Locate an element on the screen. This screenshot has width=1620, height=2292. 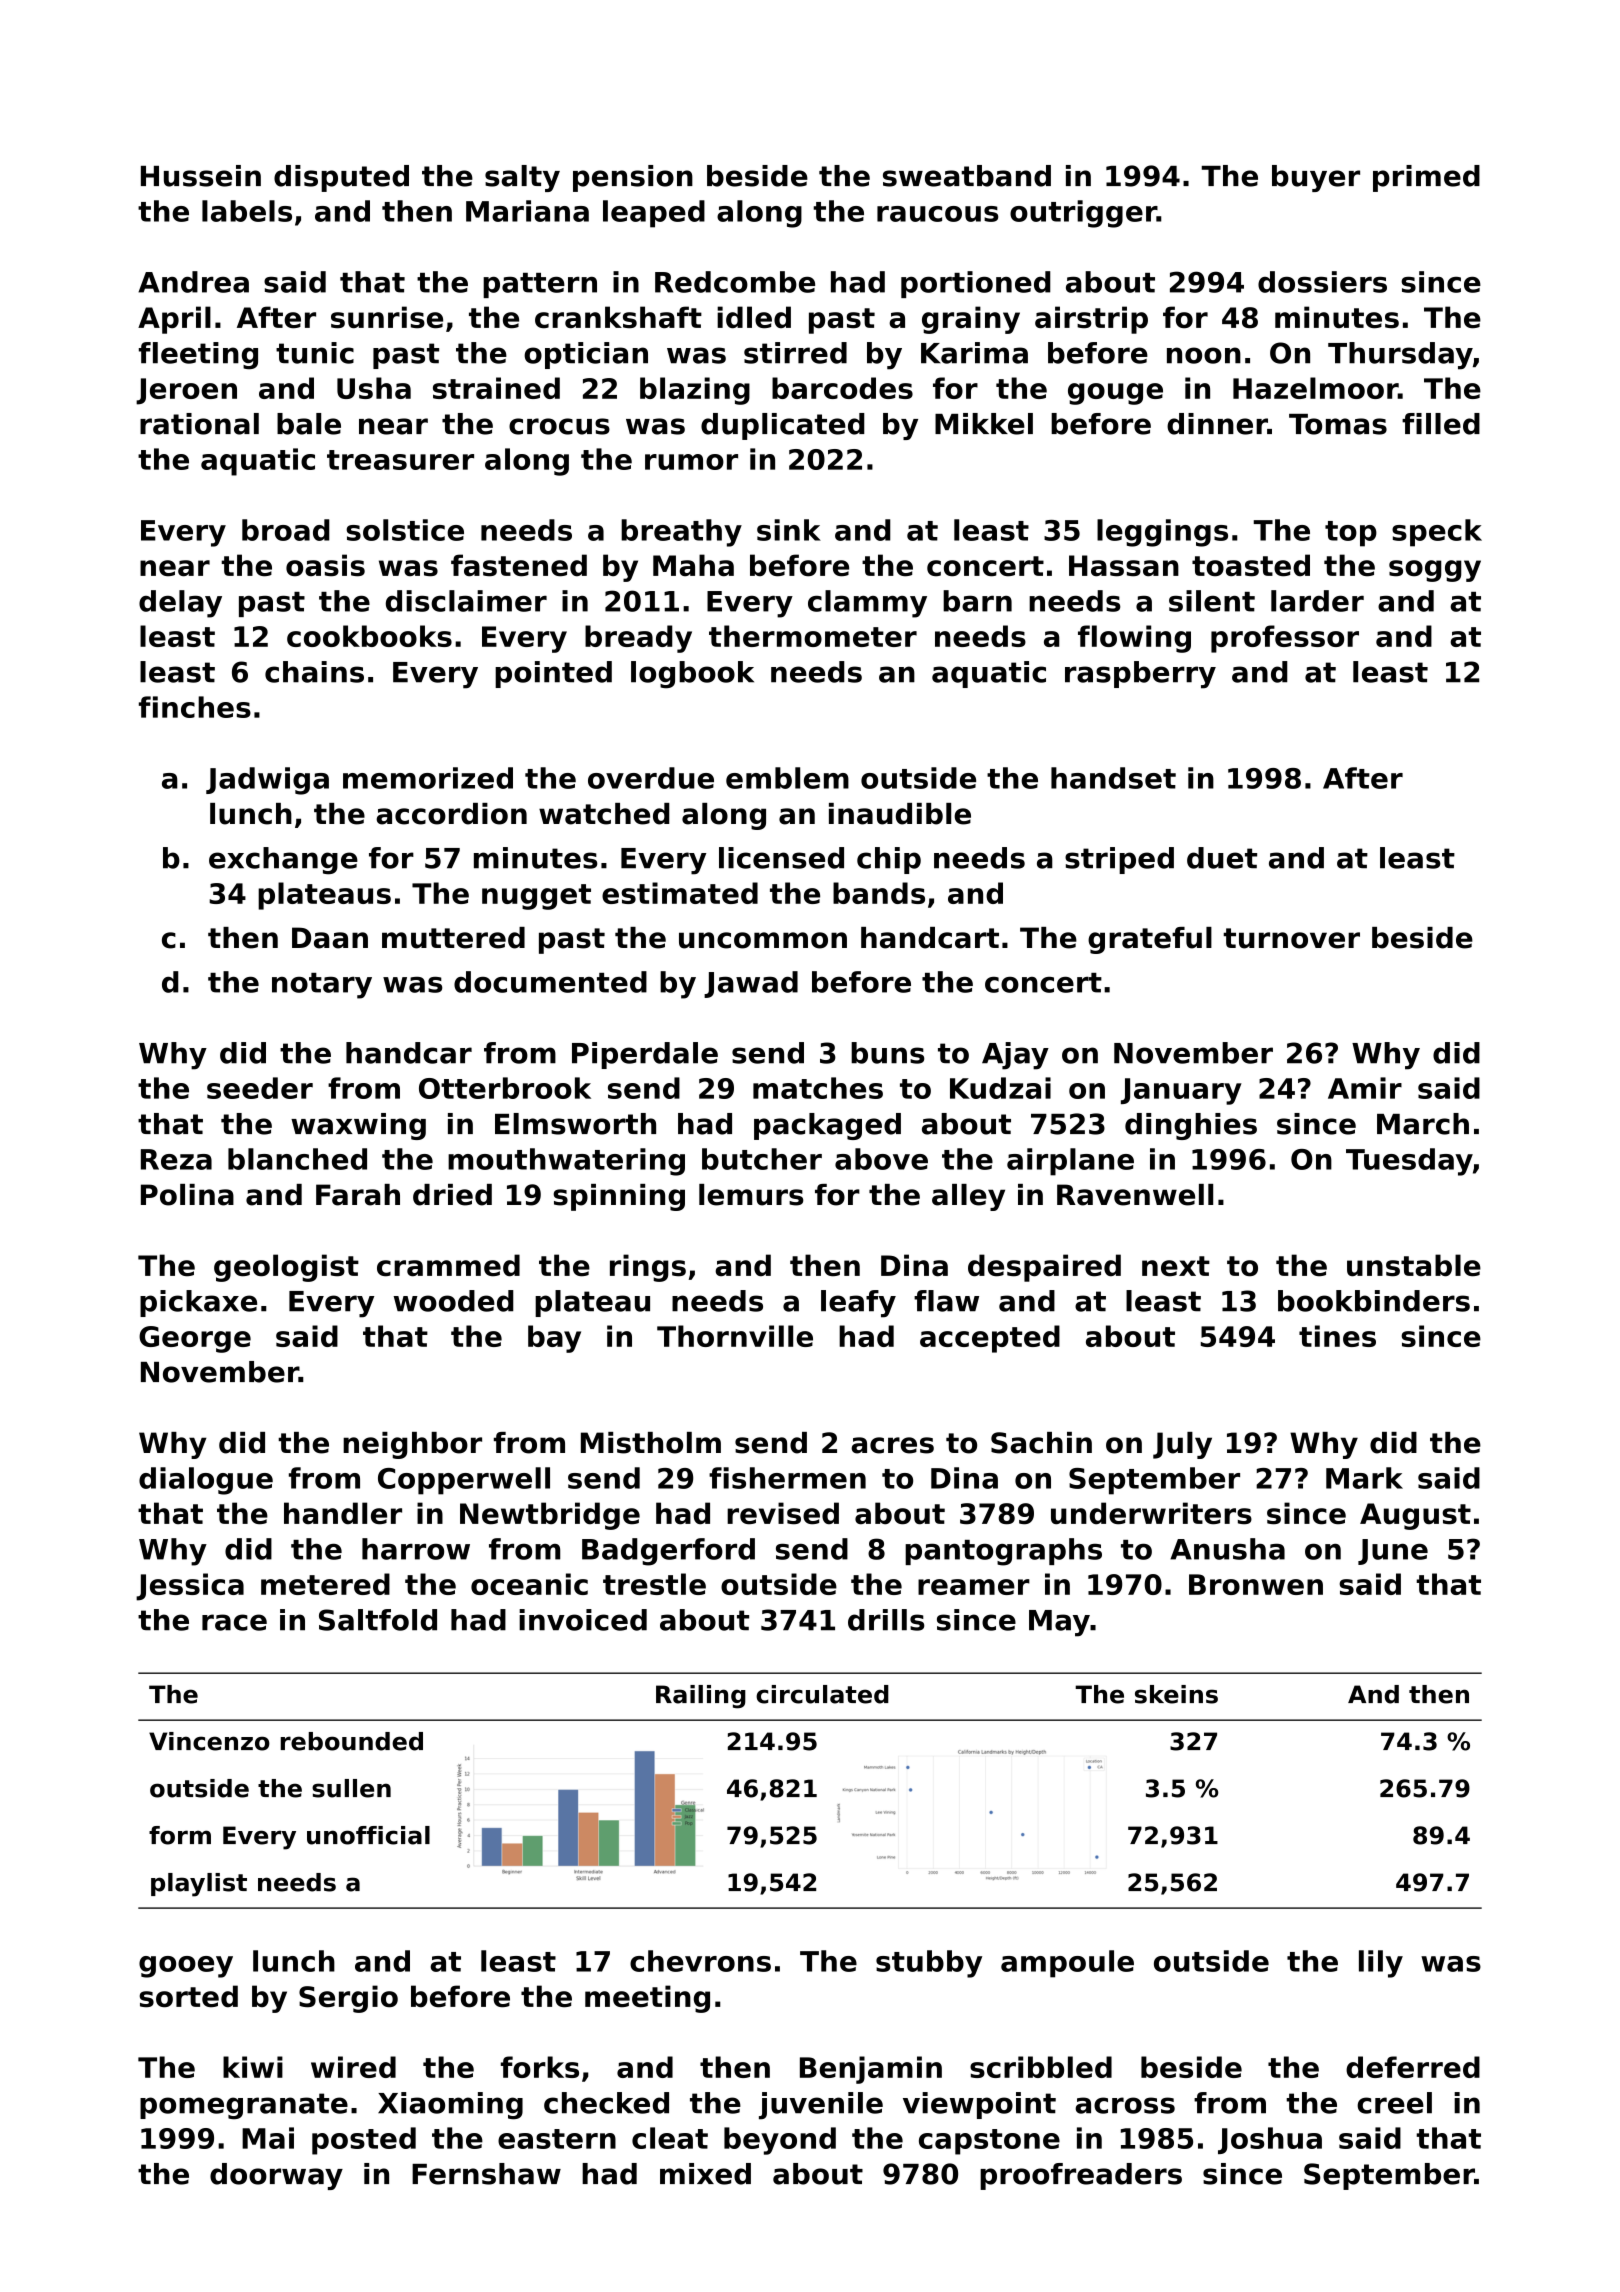
sweatband is located at coordinates (967, 176).
